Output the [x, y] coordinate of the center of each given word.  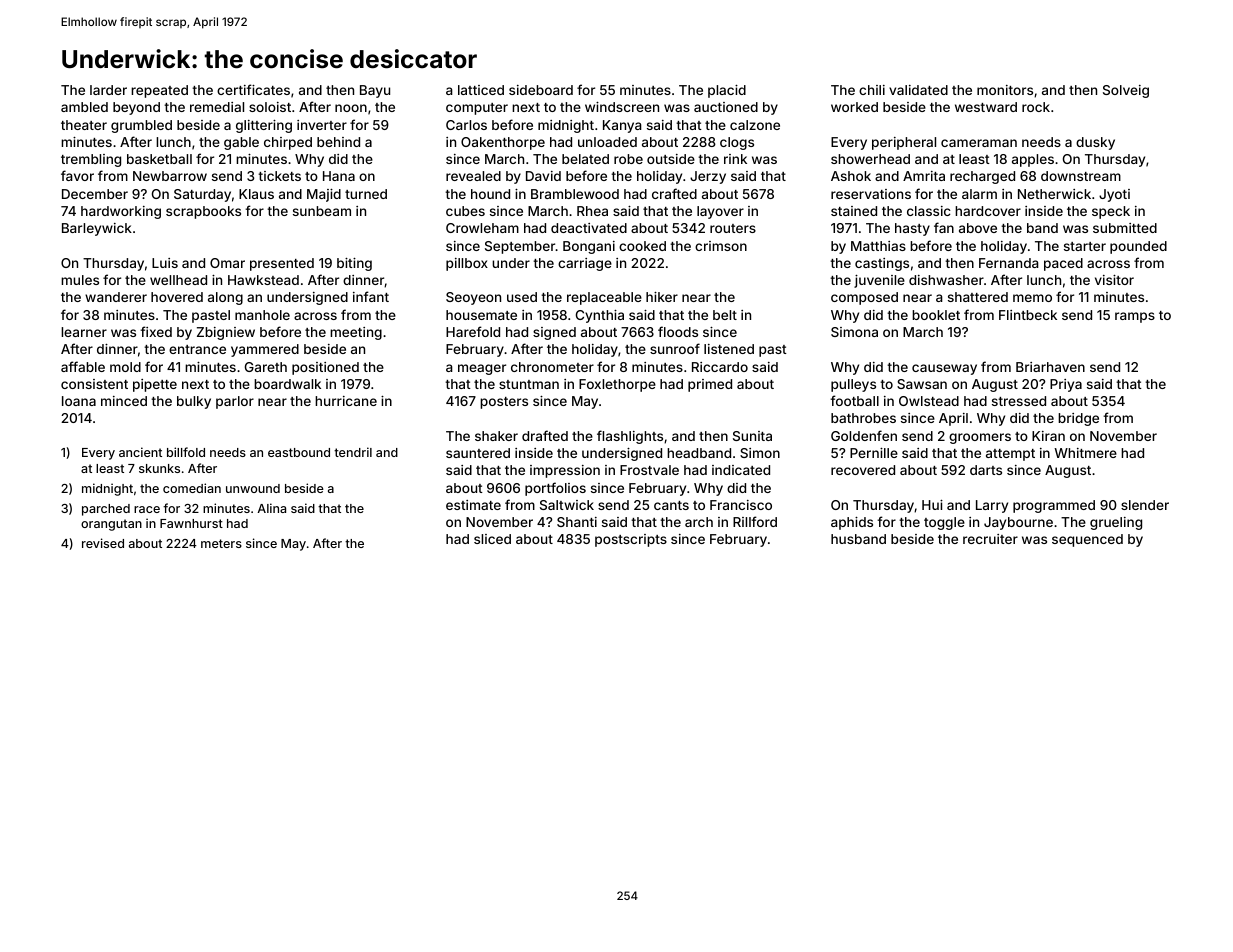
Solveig [1126, 91]
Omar [227, 263]
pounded [1138, 247]
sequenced [1087, 540]
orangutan [111, 525]
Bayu [375, 91]
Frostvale [649, 470]
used [522, 297]
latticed [481, 90]
